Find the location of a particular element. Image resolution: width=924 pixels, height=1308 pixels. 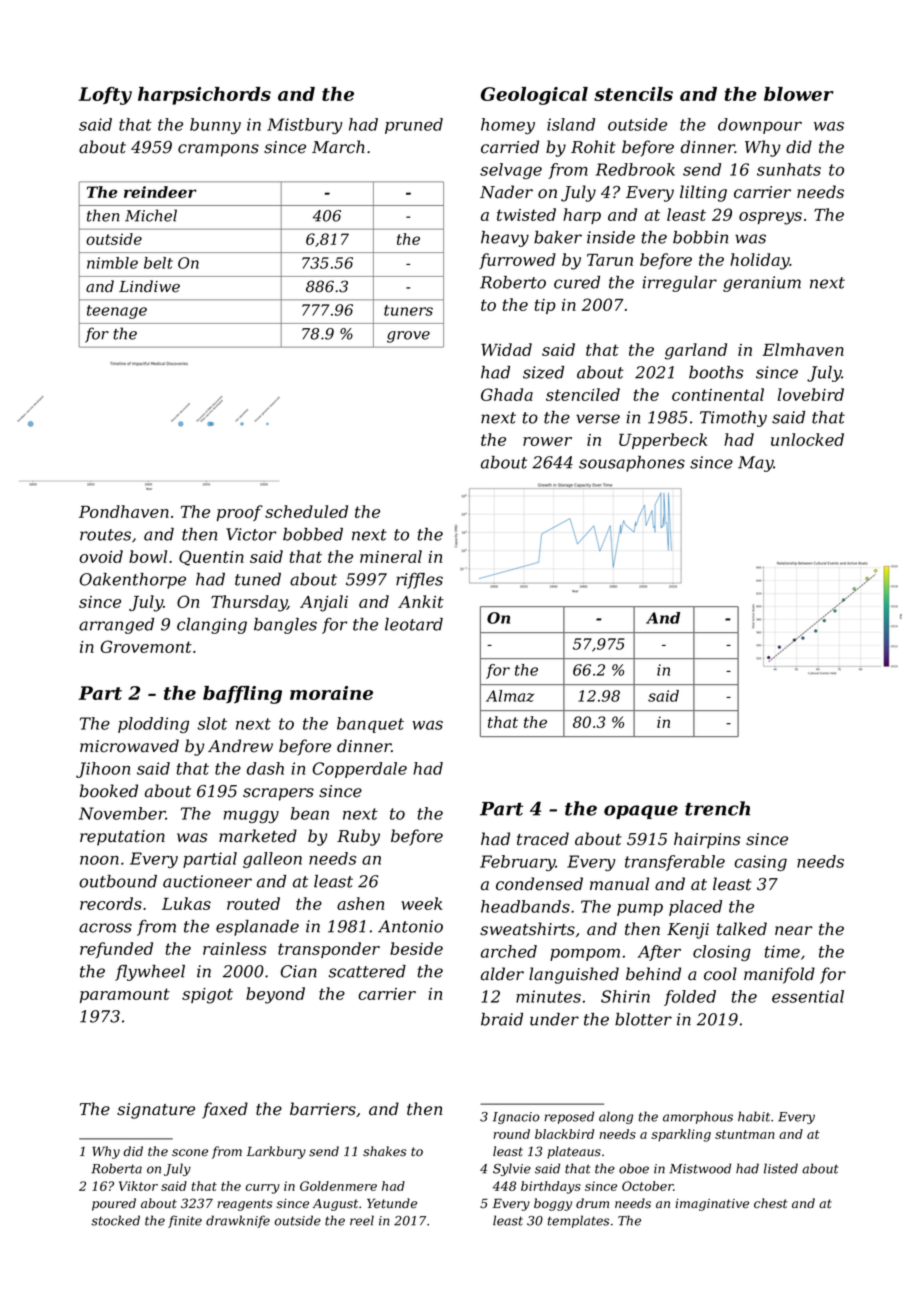

Mistbury is located at coordinates (305, 126).
